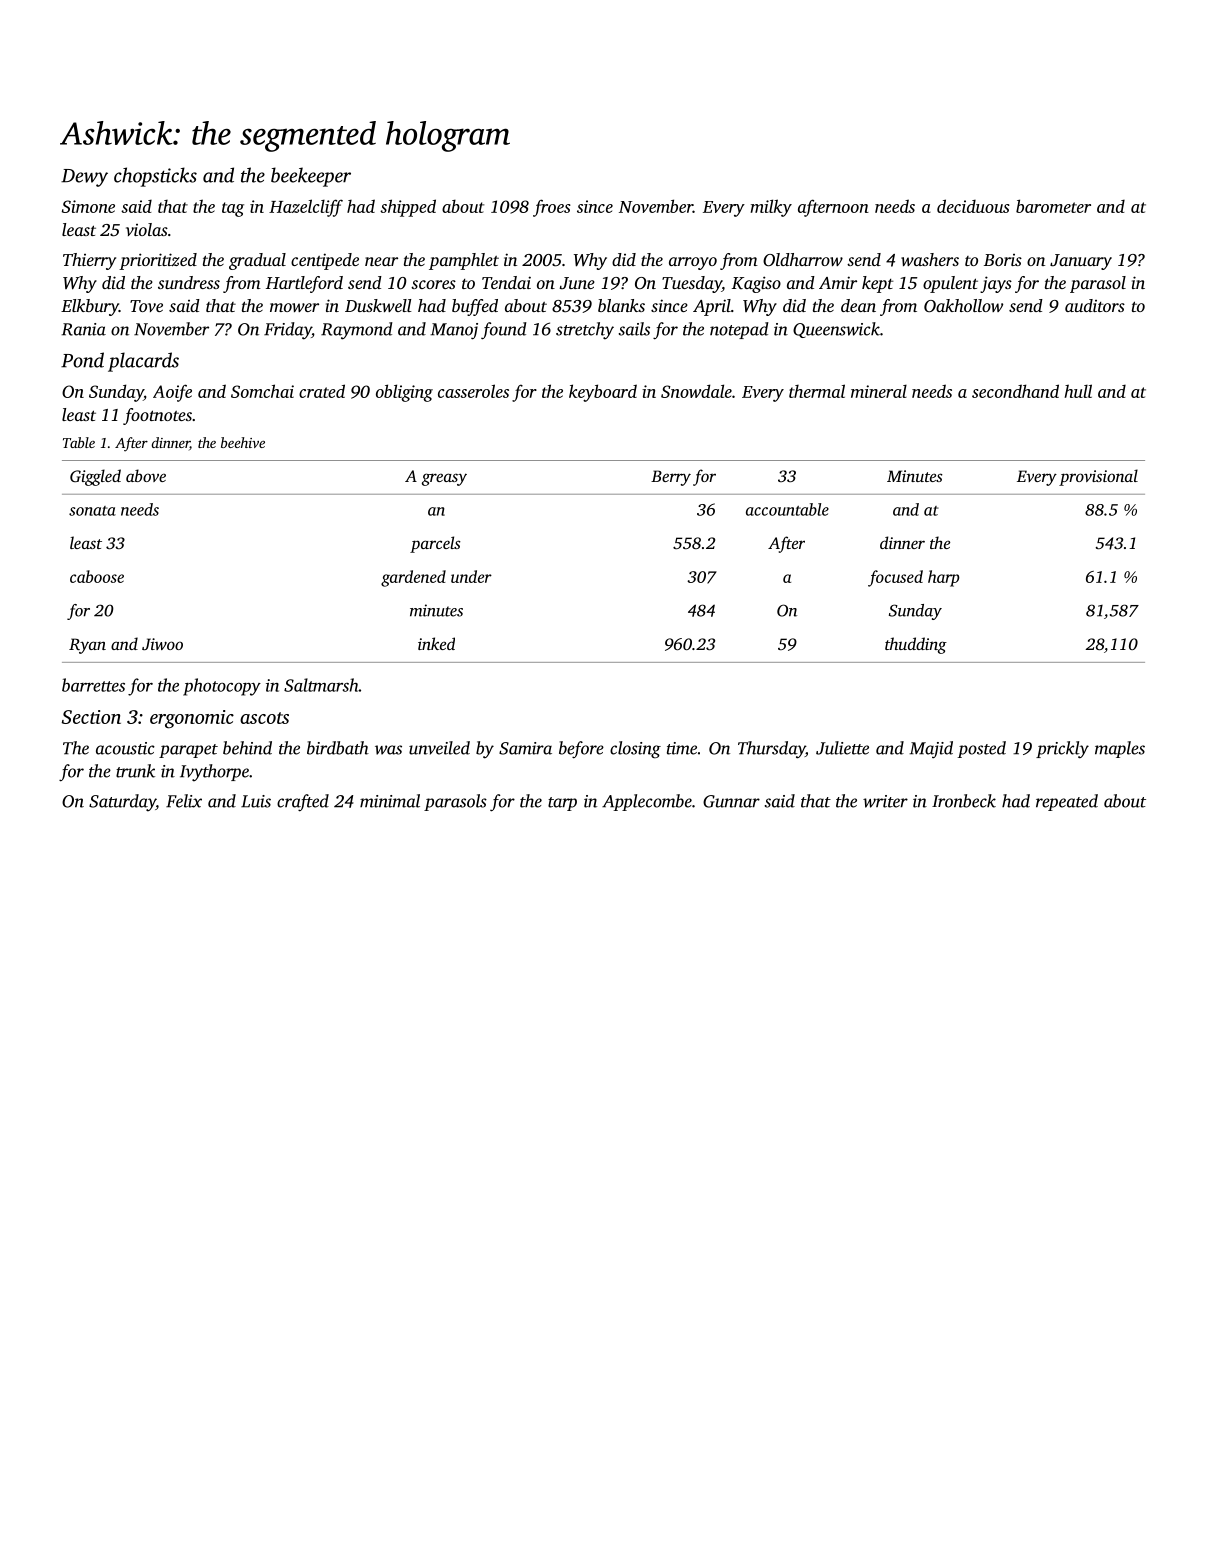  What do you see at coordinates (1062, 750) in the page?
I see `prickly` at bounding box center [1062, 750].
